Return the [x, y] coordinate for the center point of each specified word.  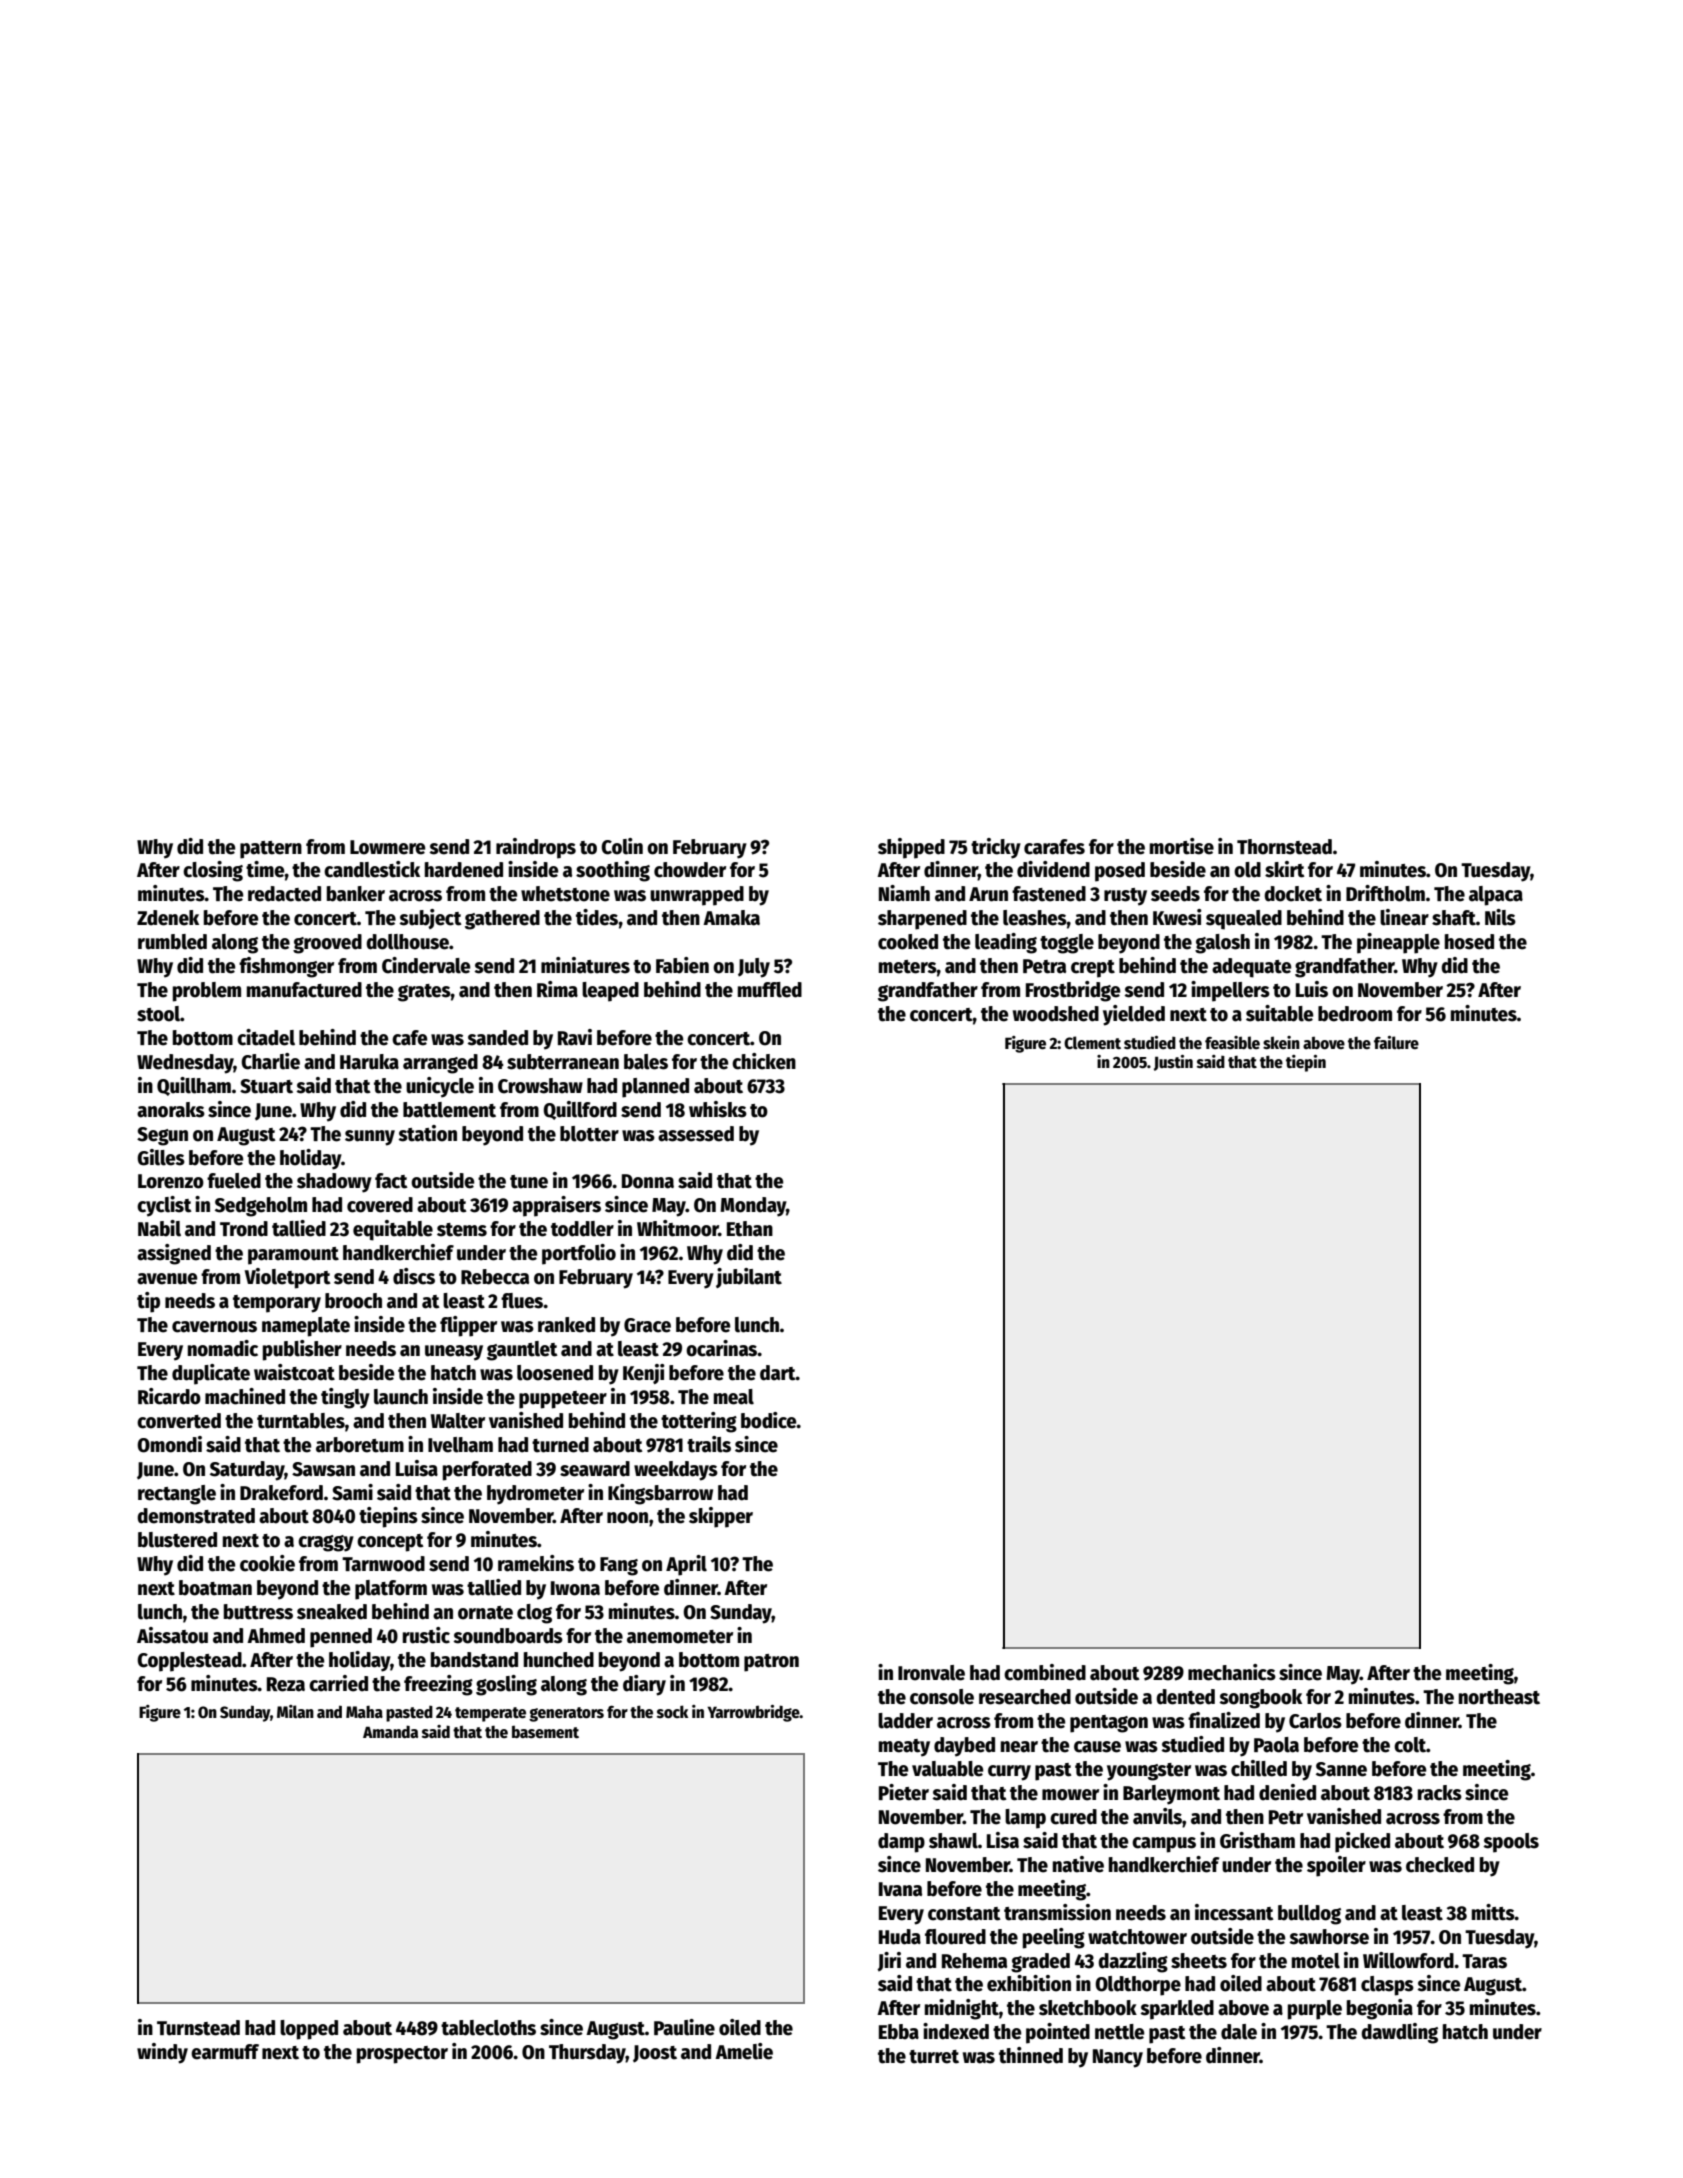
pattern [271, 850]
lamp [1025, 1819]
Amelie [744, 2051]
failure [1396, 1042]
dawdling [1399, 2033]
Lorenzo [171, 1181]
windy [162, 2053]
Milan [295, 1711]
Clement [1092, 1043]
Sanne [1341, 1769]
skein [1281, 1042]
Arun [988, 894]
